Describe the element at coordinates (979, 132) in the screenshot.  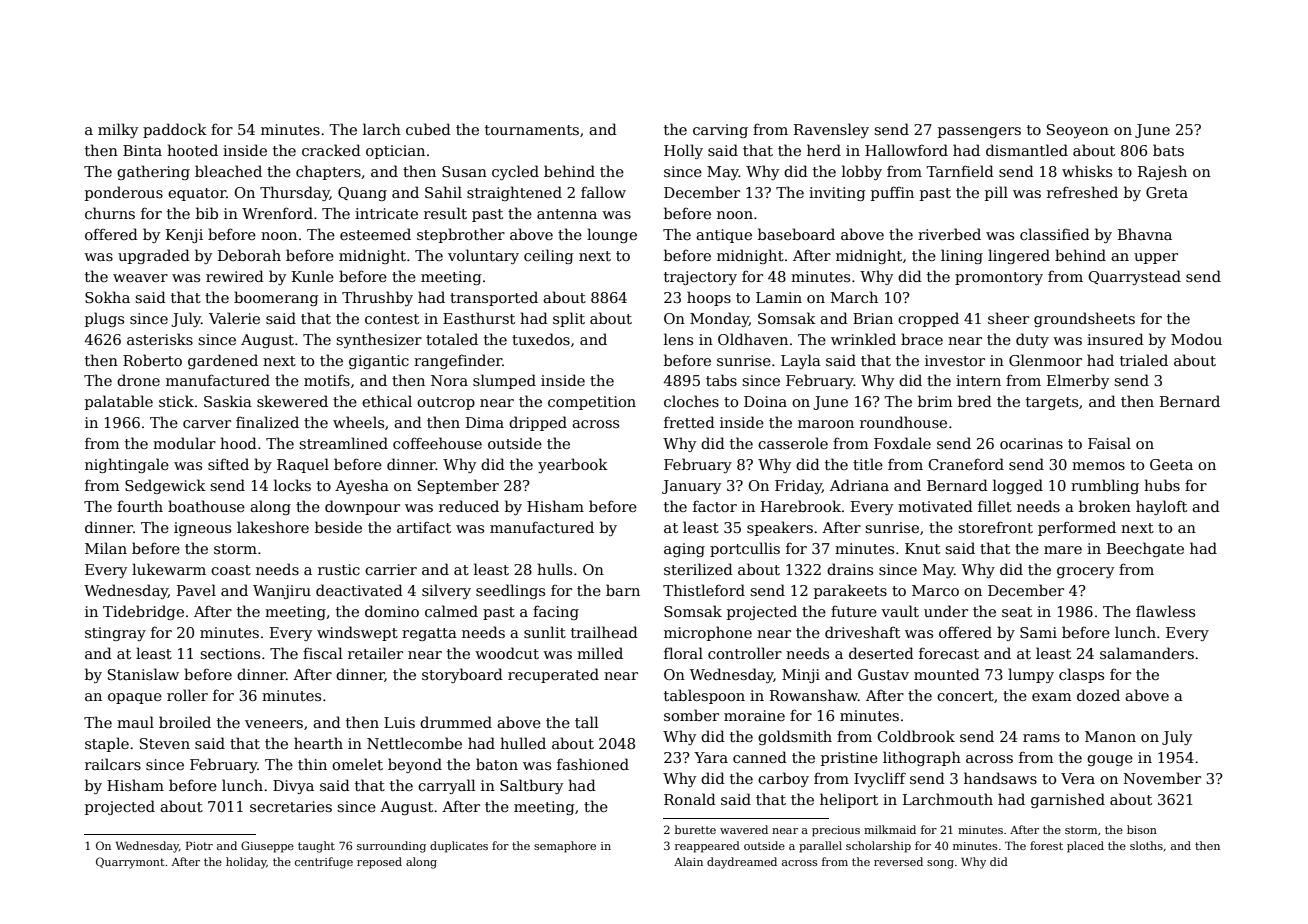
I see `passengers` at that location.
